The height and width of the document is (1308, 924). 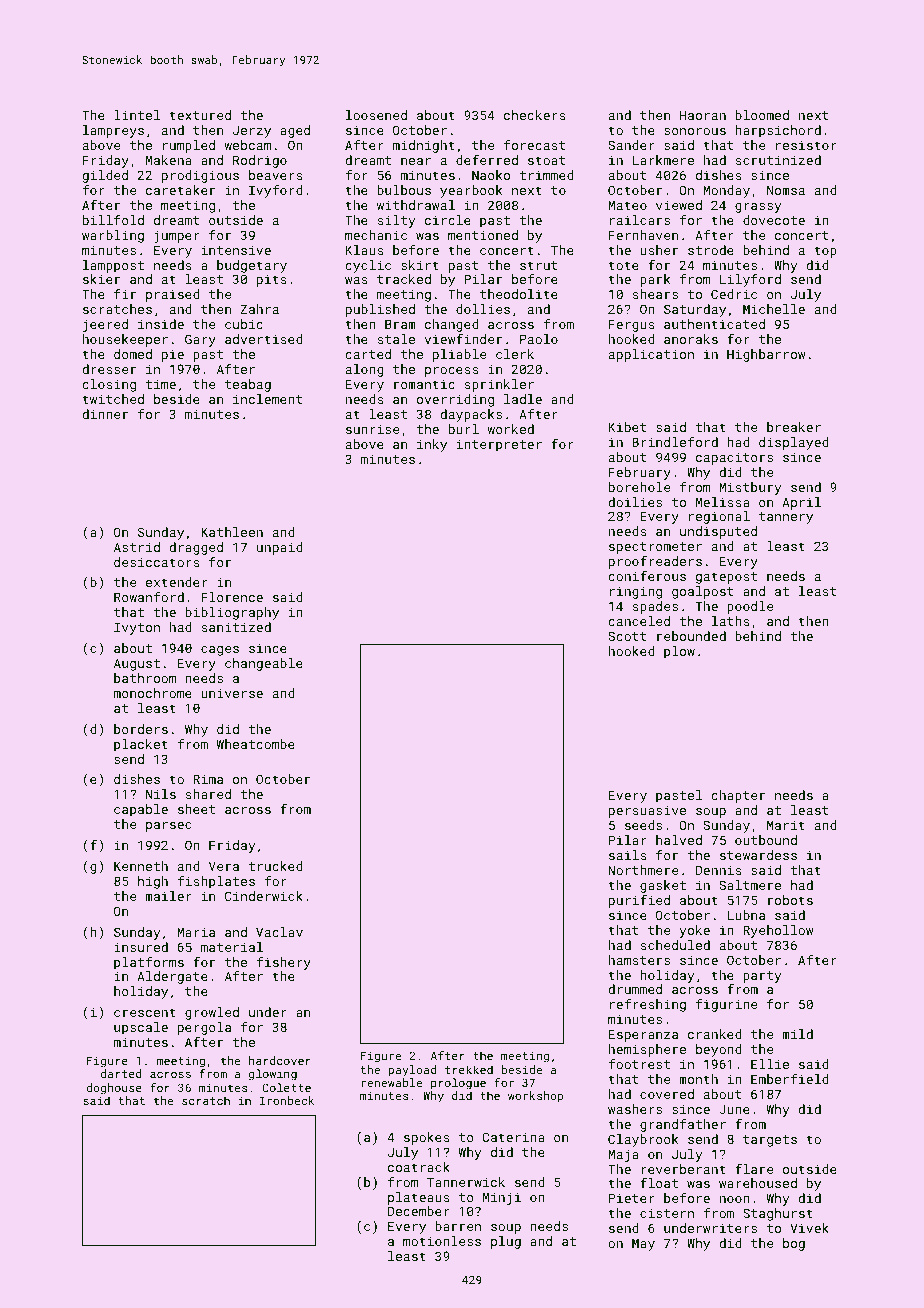 I want to click on ringing, so click(x=636, y=592).
